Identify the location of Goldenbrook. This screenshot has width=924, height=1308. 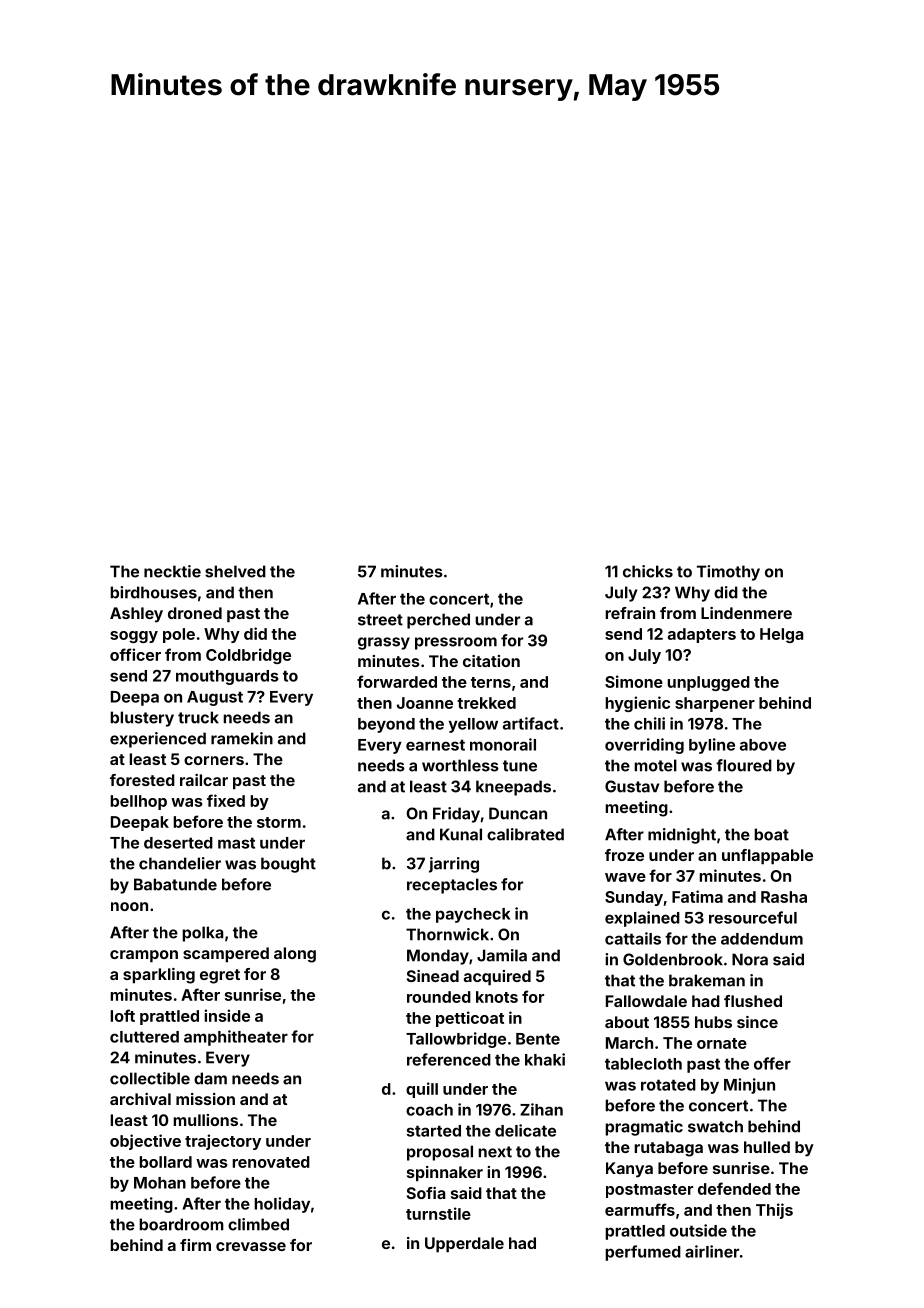
(673, 959).
